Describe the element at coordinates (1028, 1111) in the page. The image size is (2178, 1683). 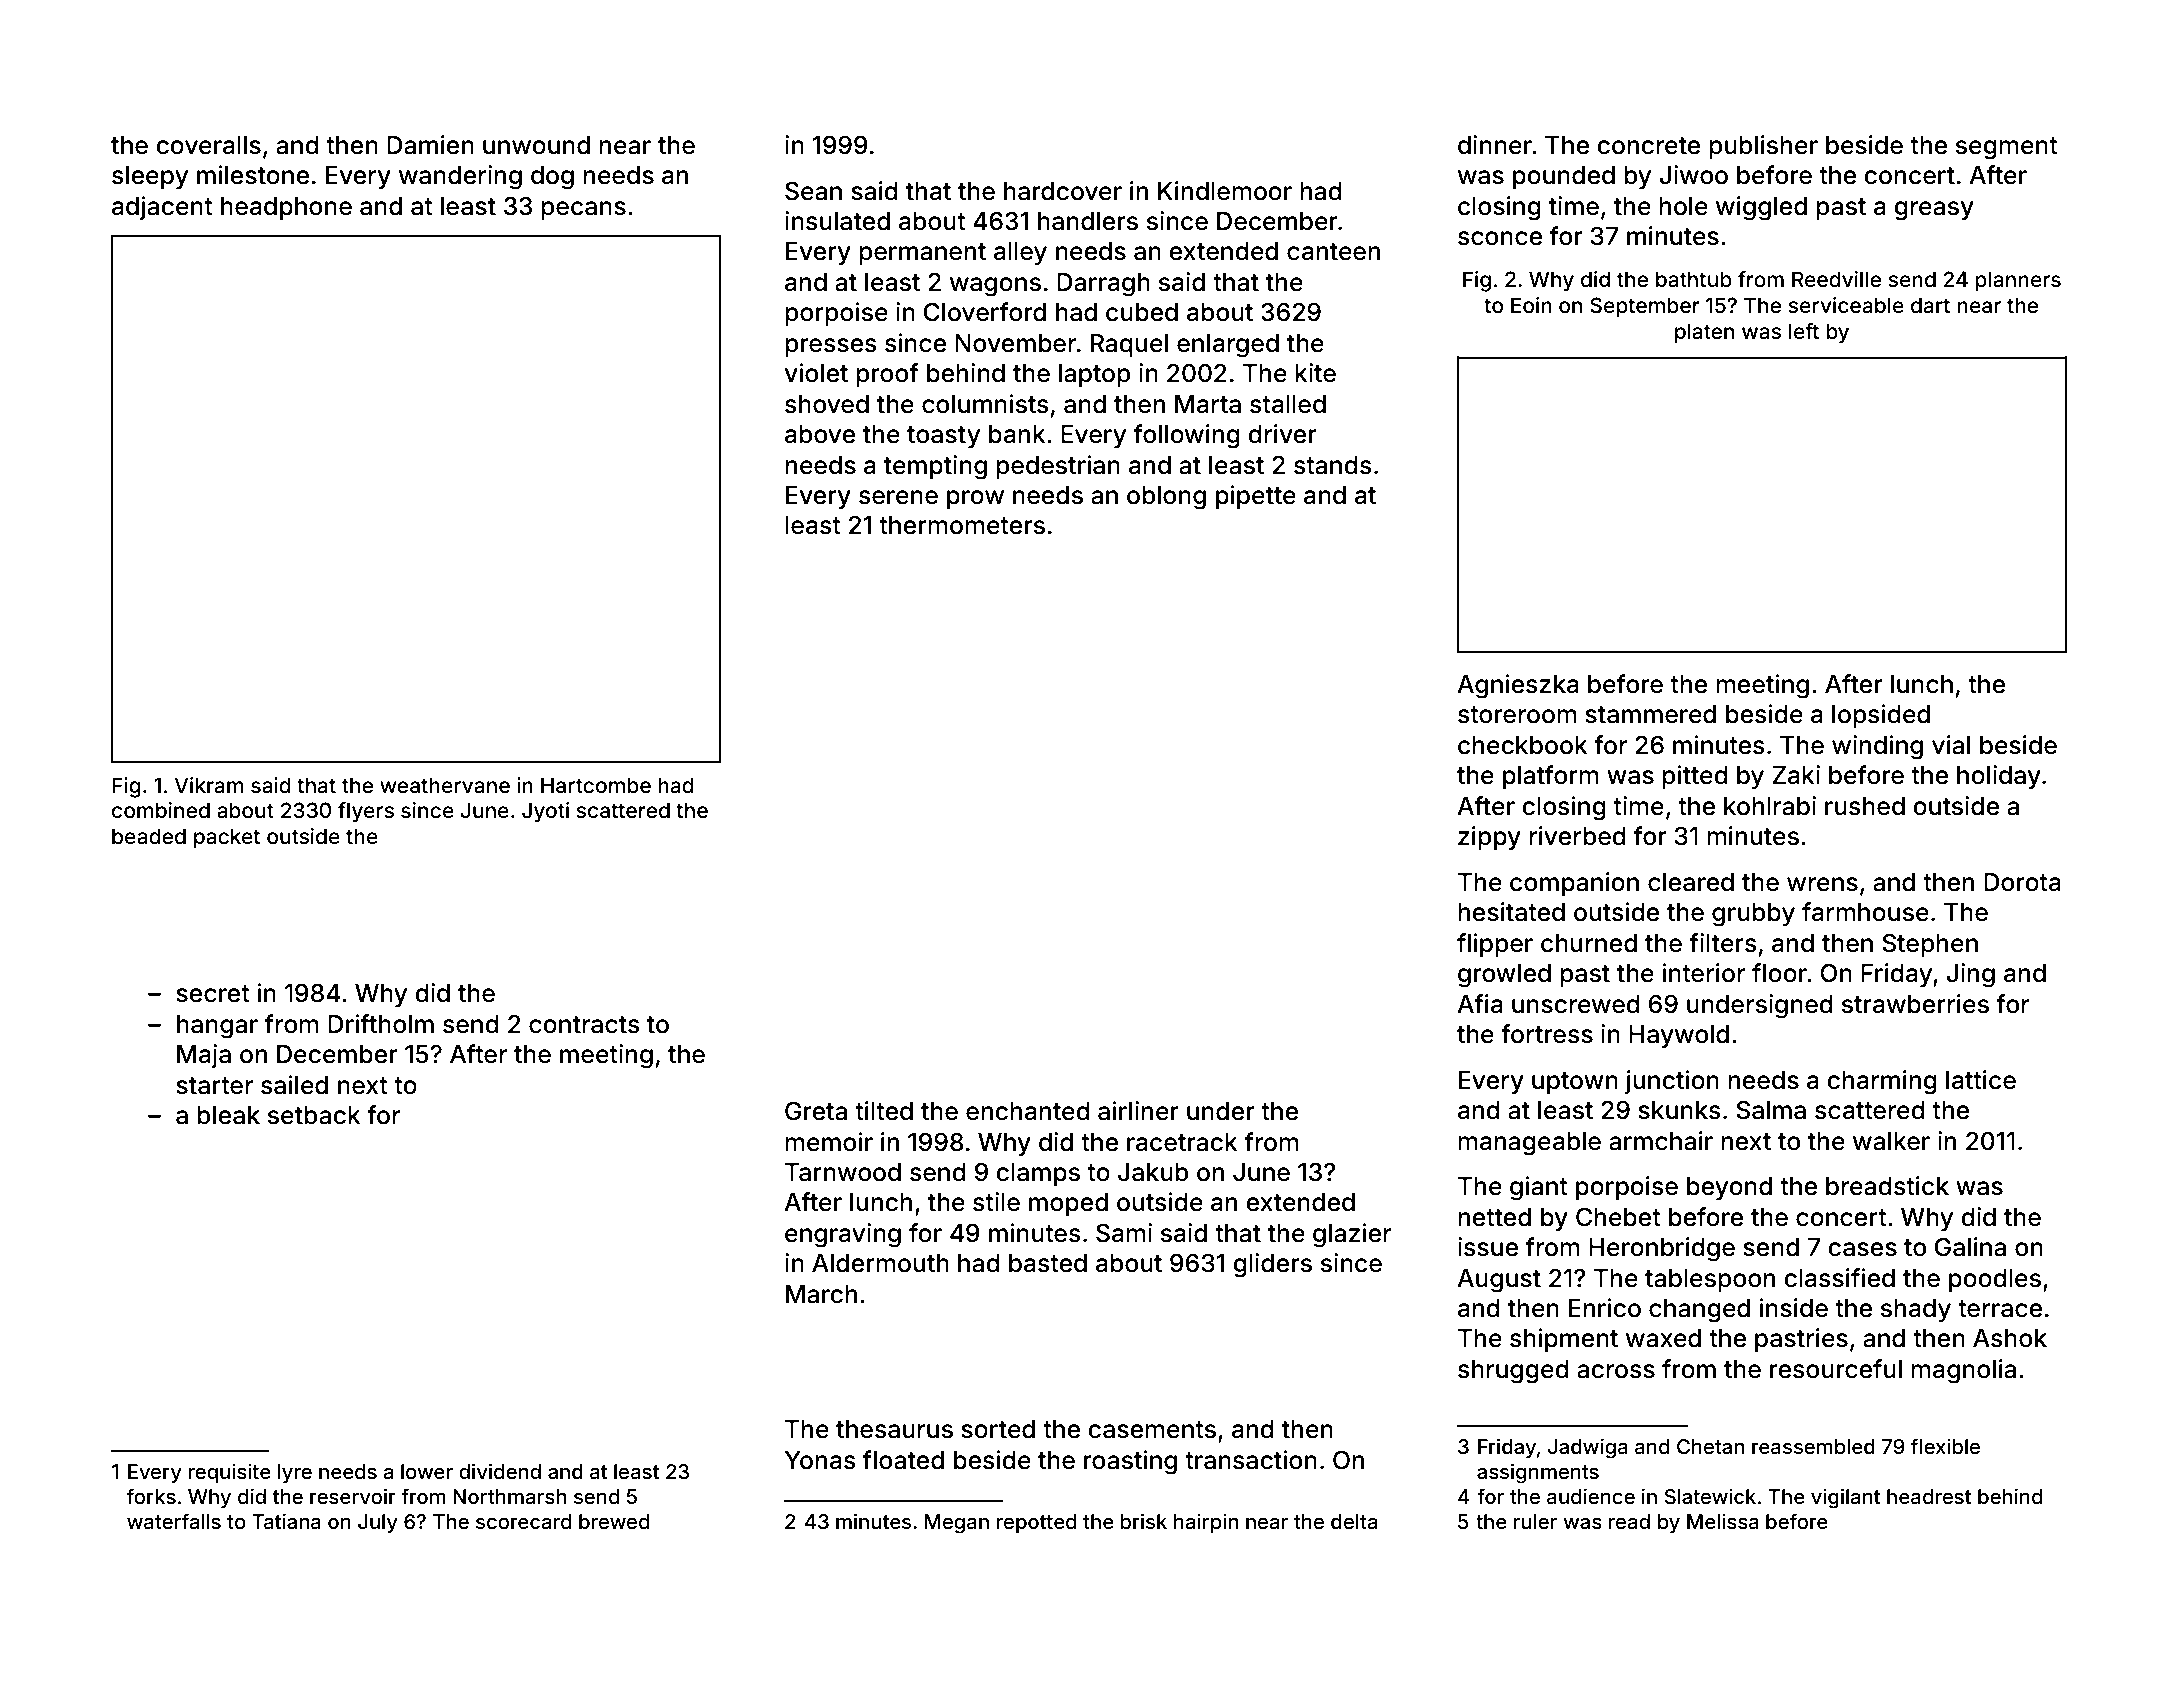
I see `enchanted` at that location.
